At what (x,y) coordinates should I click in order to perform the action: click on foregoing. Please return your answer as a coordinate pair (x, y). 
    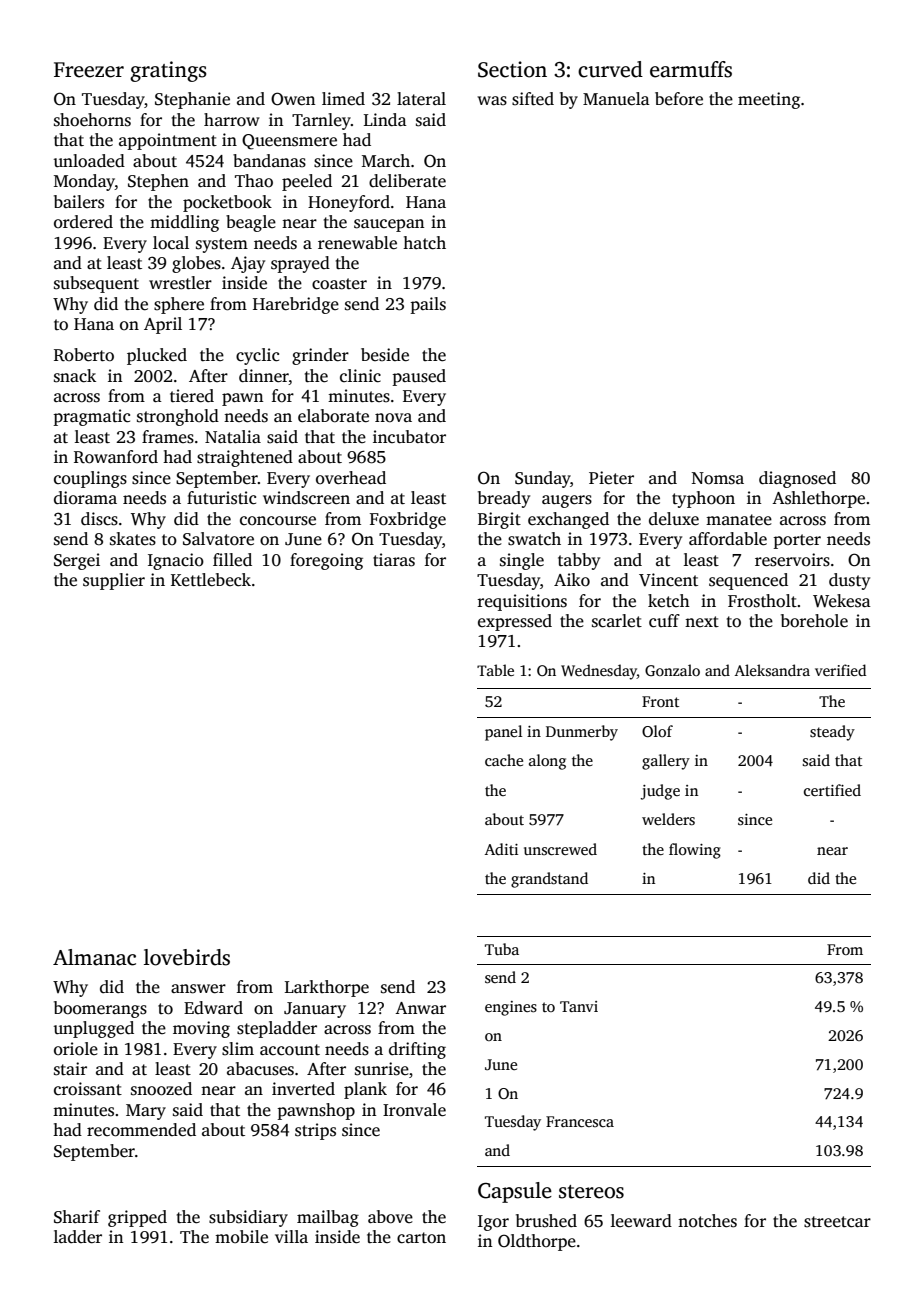
    Looking at the image, I should click on (326, 561).
